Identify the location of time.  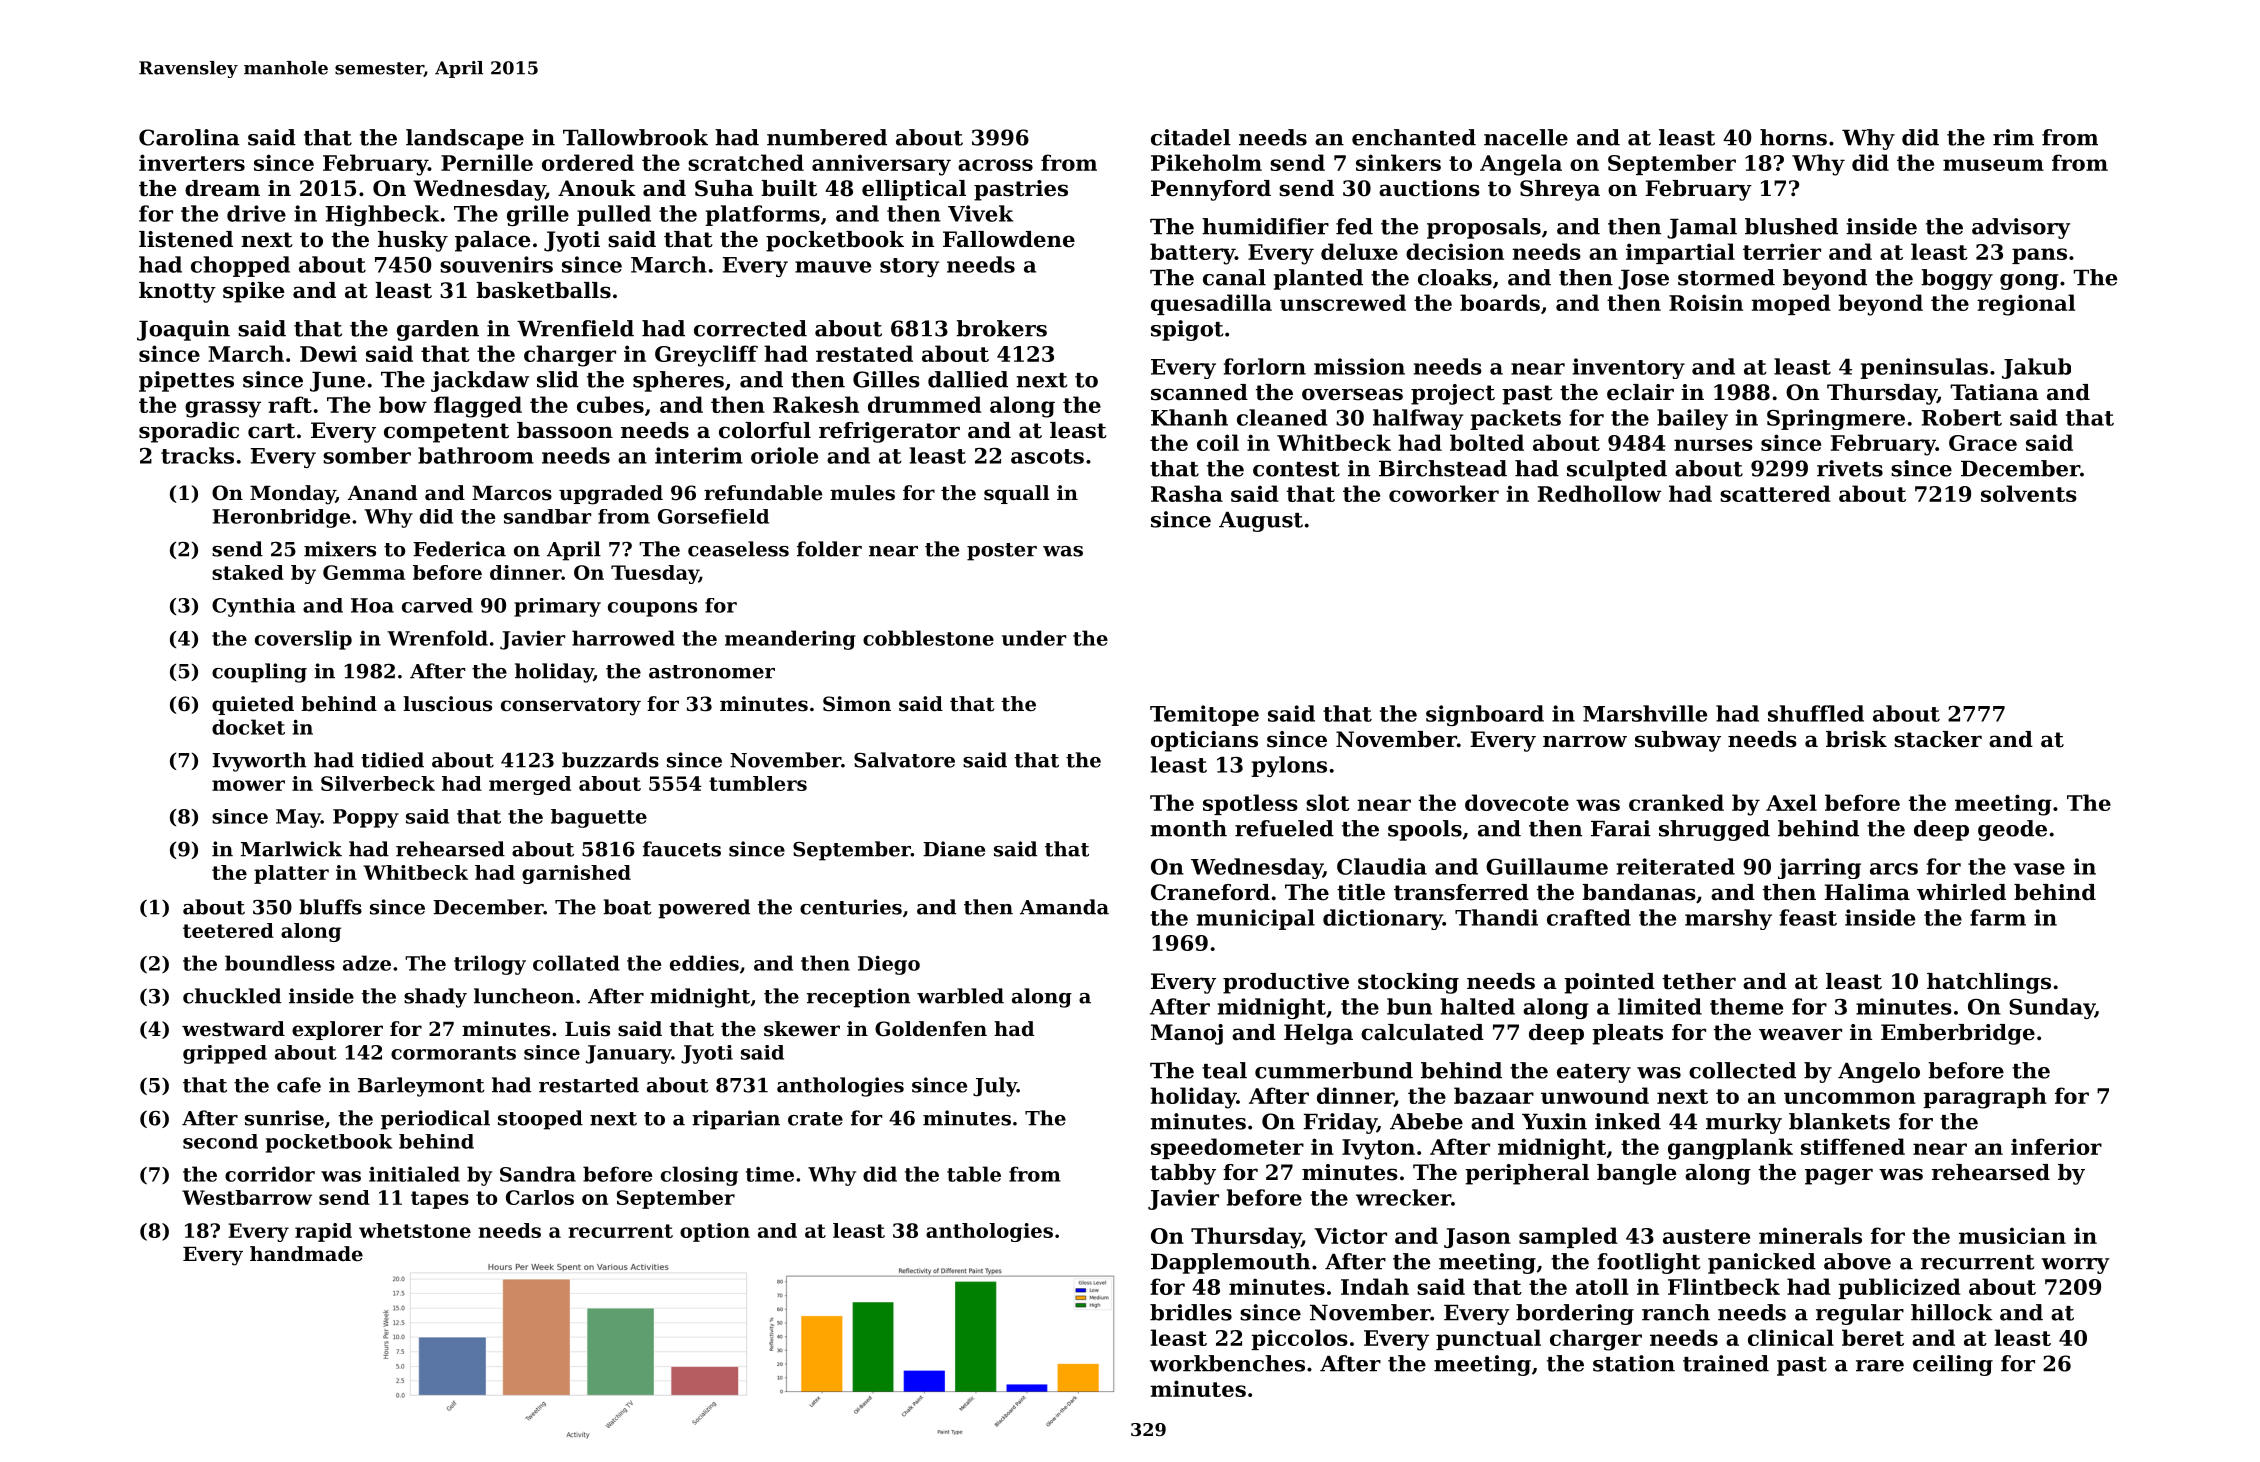
(770, 1174).
